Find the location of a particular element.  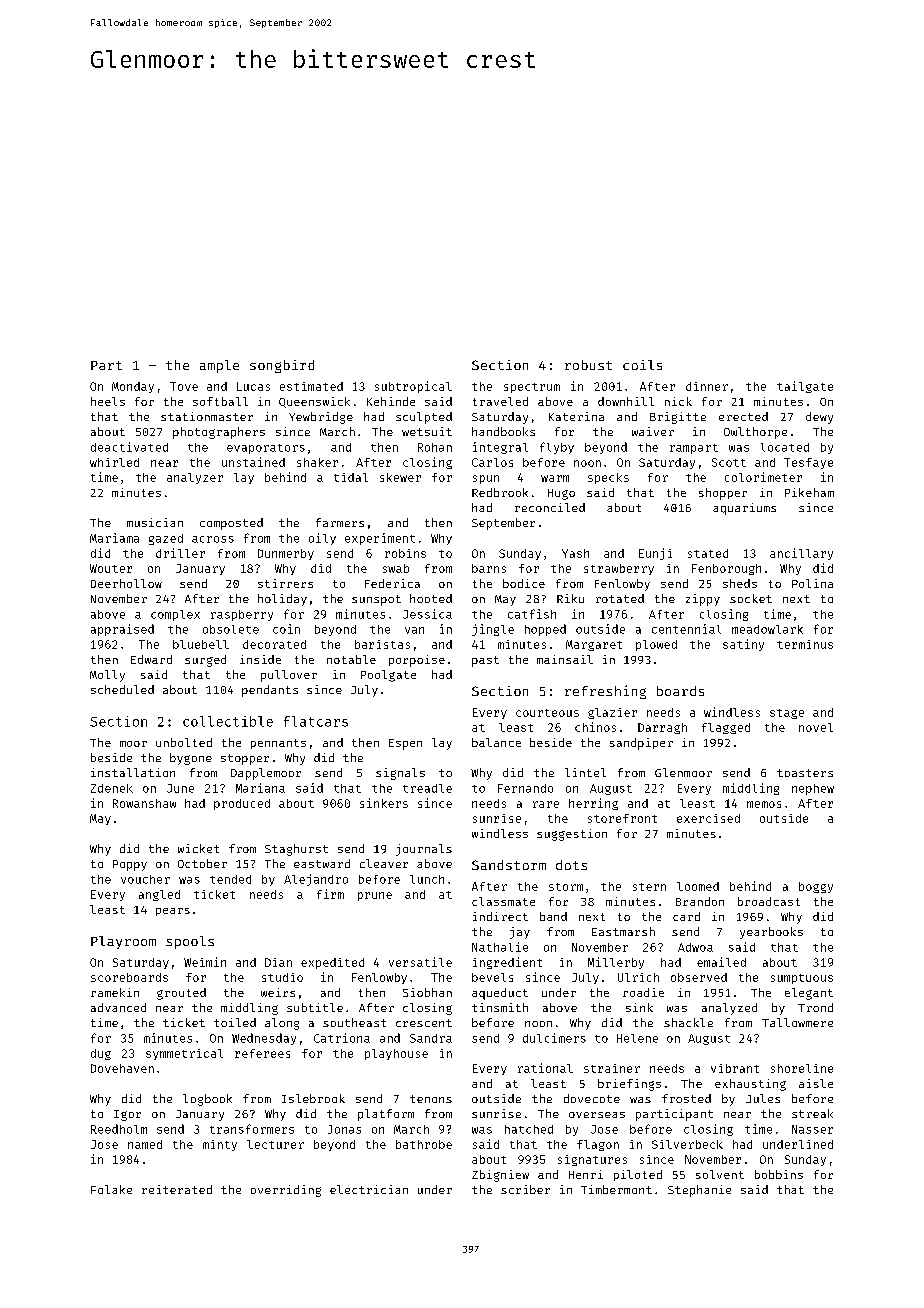

unbolted is located at coordinates (184, 742).
